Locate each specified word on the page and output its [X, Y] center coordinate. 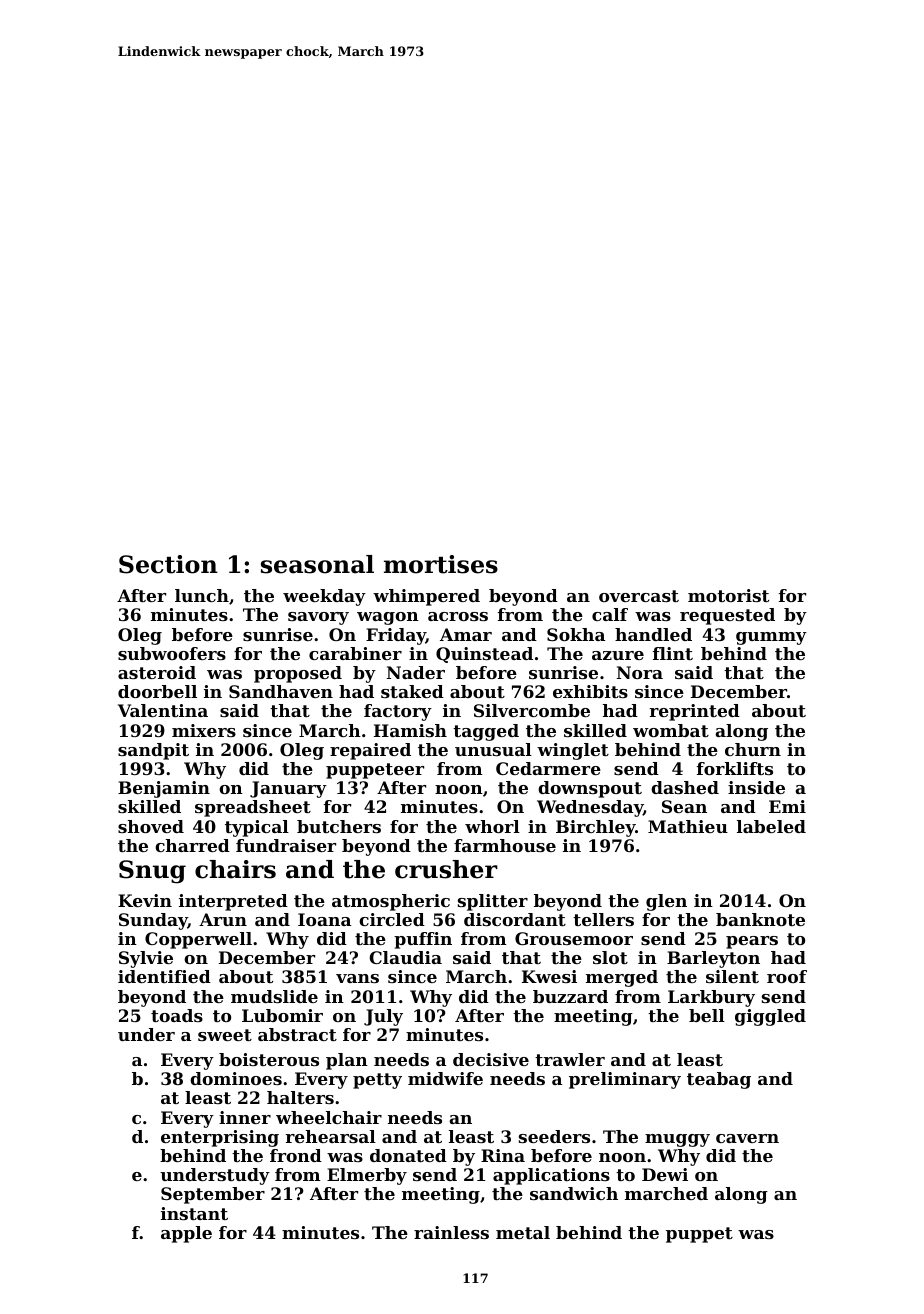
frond [296, 1155]
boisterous [269, 1059]
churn [753, 749]
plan [347, 1061]
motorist [728, 595]
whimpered [426, 597]
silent [732, 976]
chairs [235, 869]
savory [318, 618]
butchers [339, 826]
